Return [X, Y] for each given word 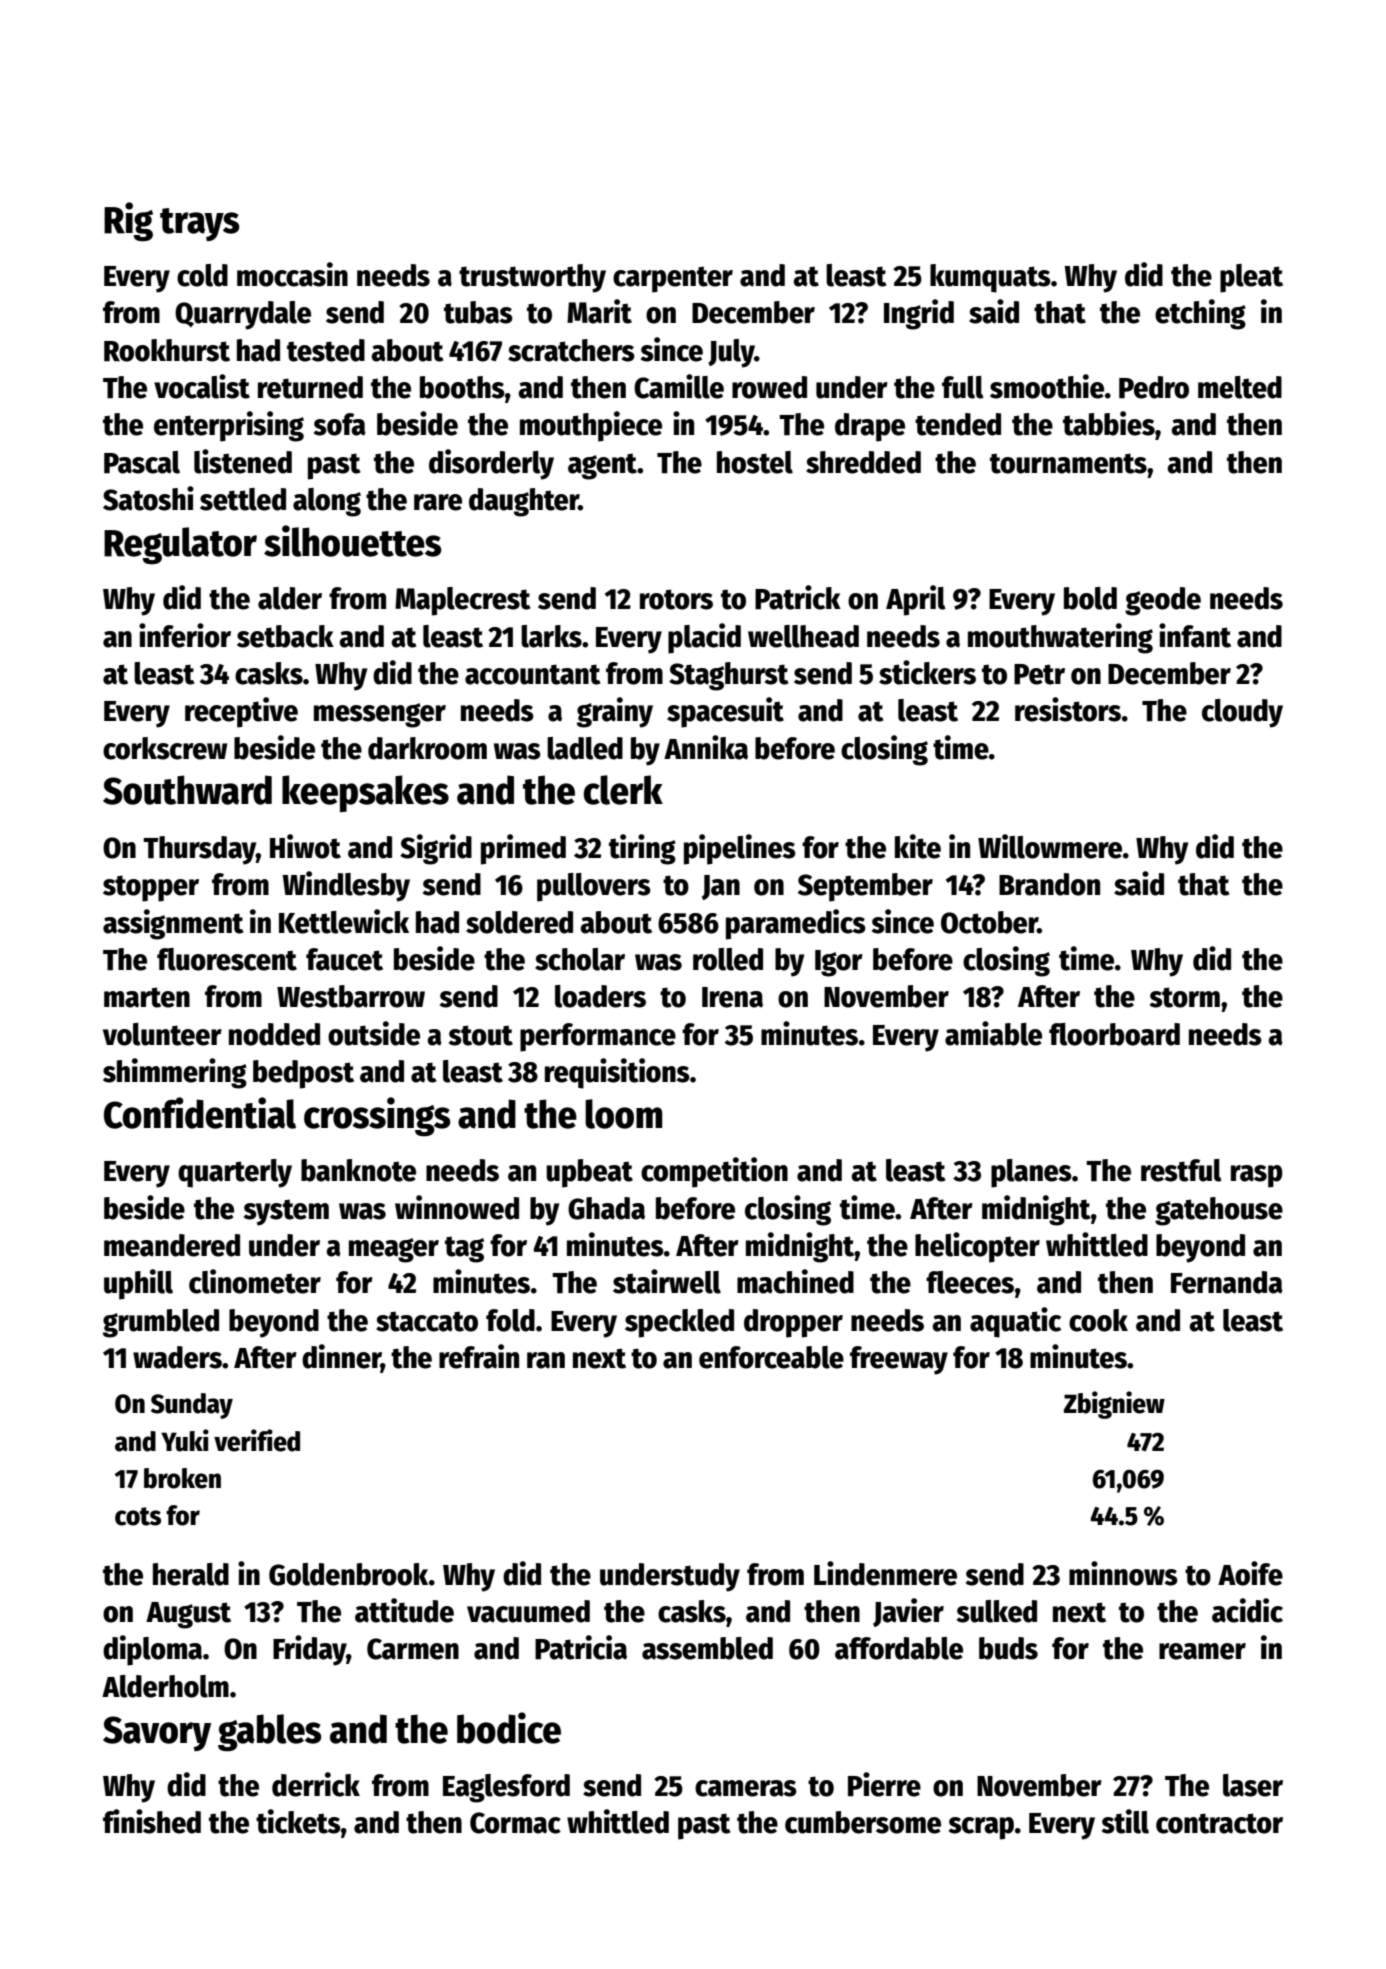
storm [1185, 997]
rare [438, 502]
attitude [404, 1610]
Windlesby [346, 886]
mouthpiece [591, 426]
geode [1163, 601]
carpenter [673, 279]
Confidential [200, 1113]
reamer [1202, 1651]
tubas [478, 312]
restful [1181, 1170]
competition [714, 1172]
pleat [1251, 278]
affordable [899, 1648]
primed [523, 849]
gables [270, 1733]
